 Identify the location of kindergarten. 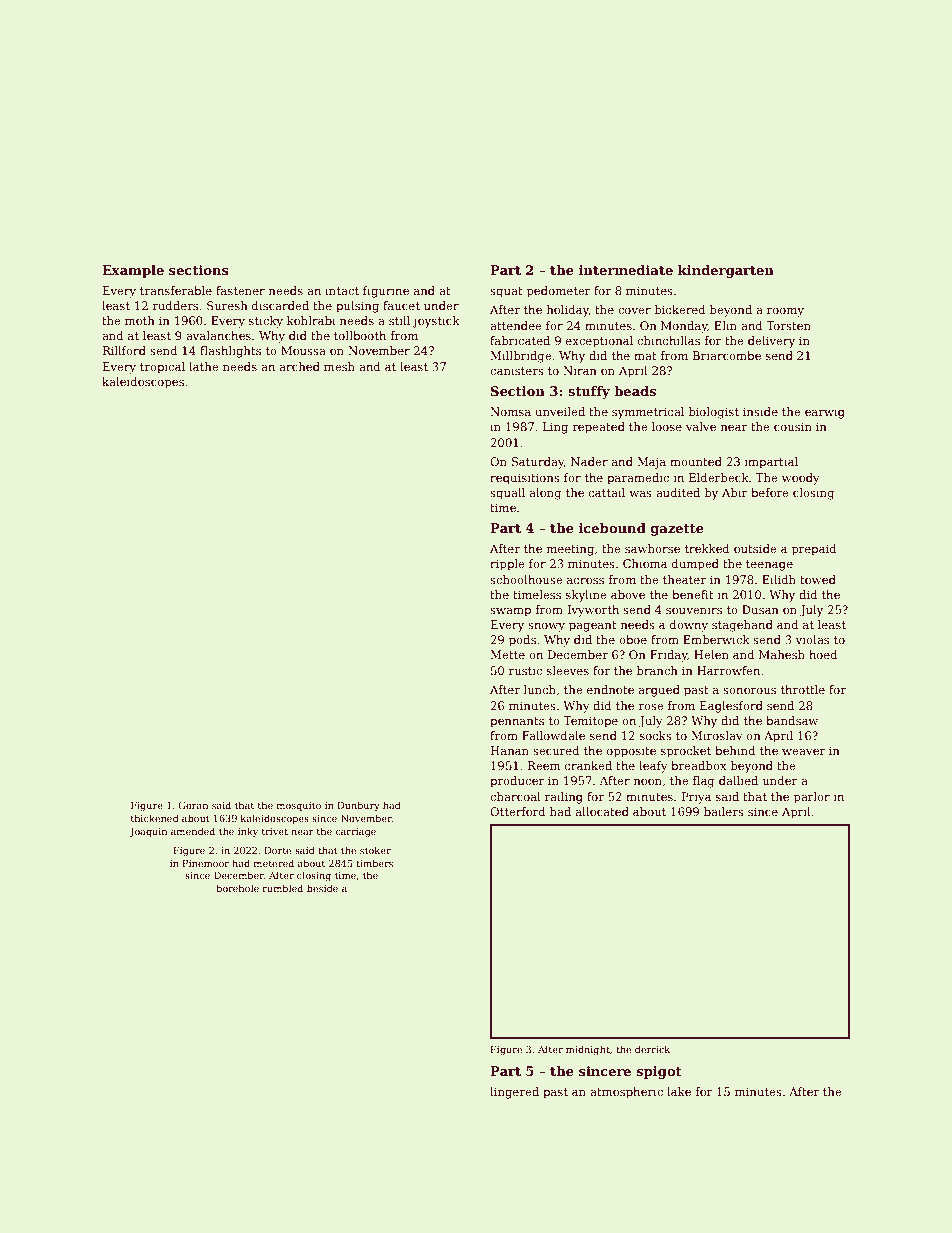
(726, 271).
